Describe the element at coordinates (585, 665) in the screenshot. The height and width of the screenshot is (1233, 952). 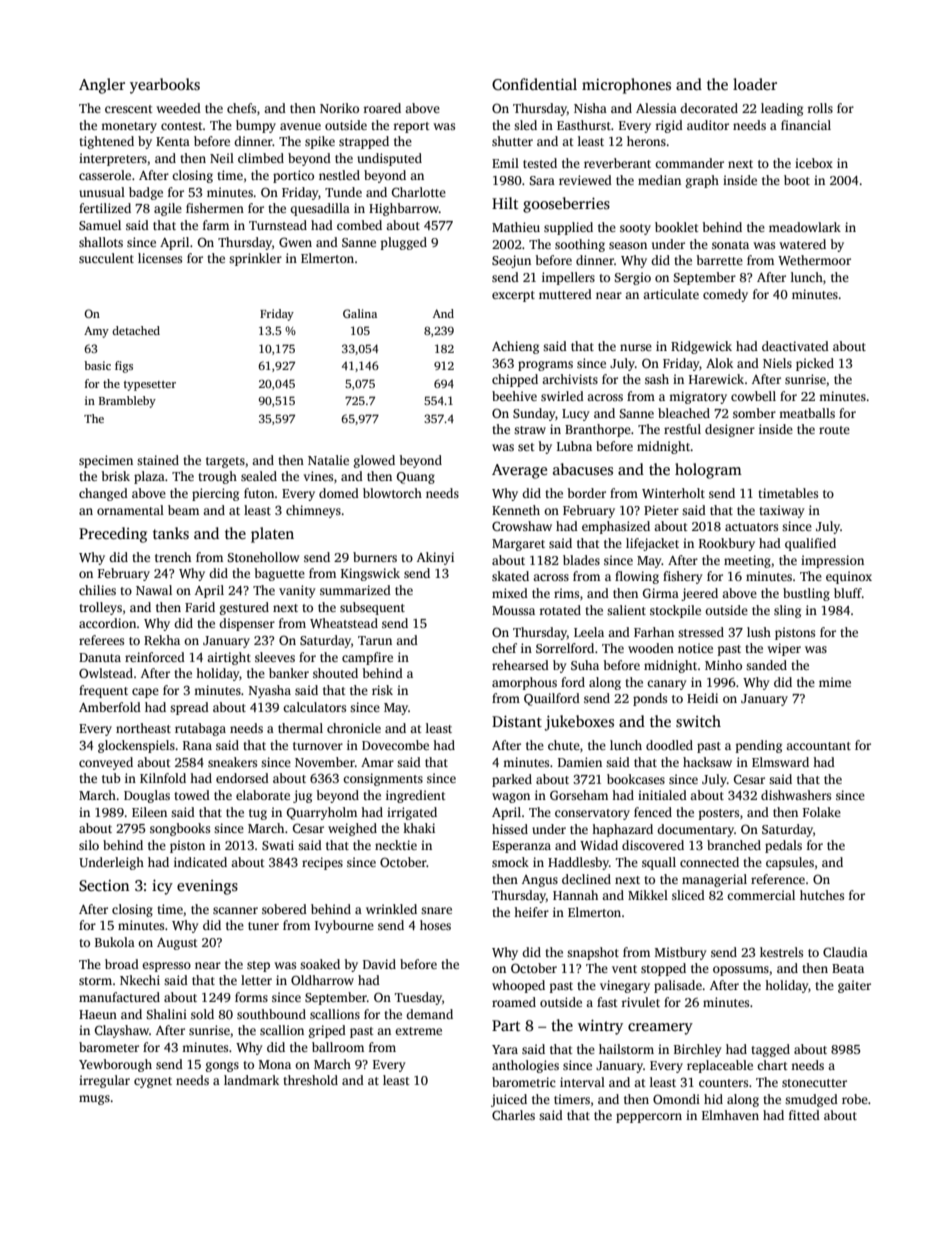
I see `Suha` at that location.
